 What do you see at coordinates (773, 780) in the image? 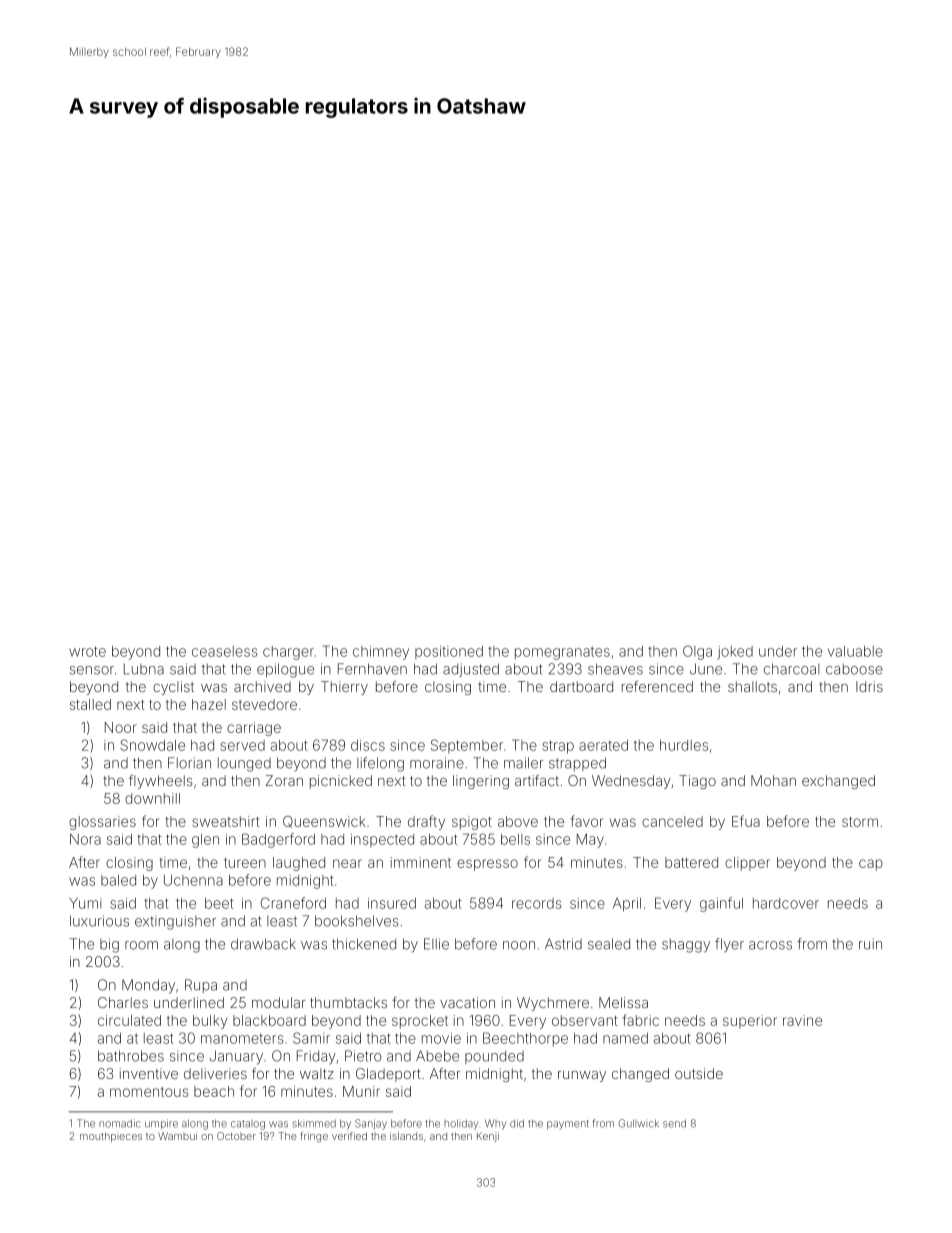
I see `Mohan` at bounding box center [773, 780].
